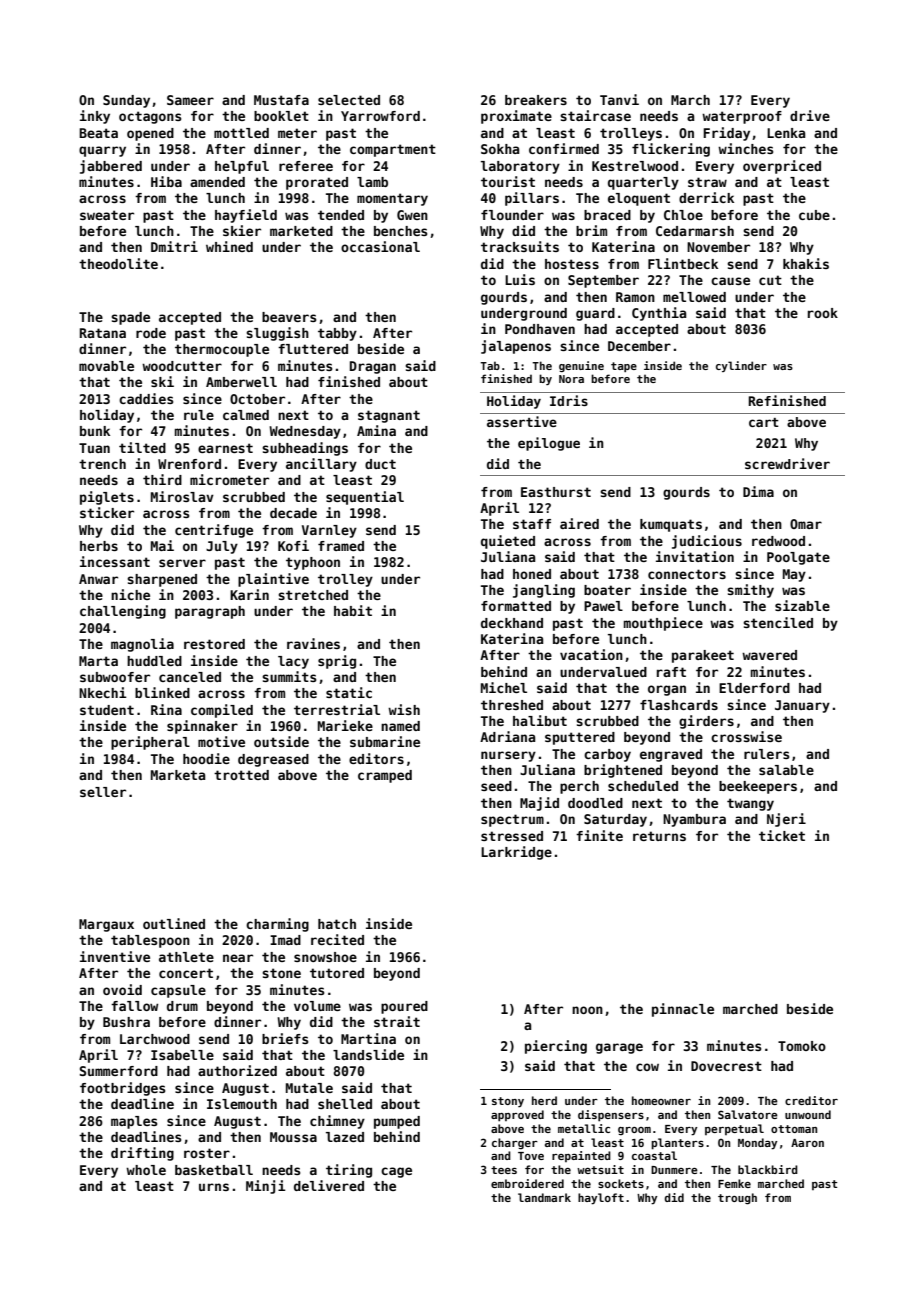  What do you see at coordinates (107, 710) in the image?
I see `student` at bounding box center [107, 710].
